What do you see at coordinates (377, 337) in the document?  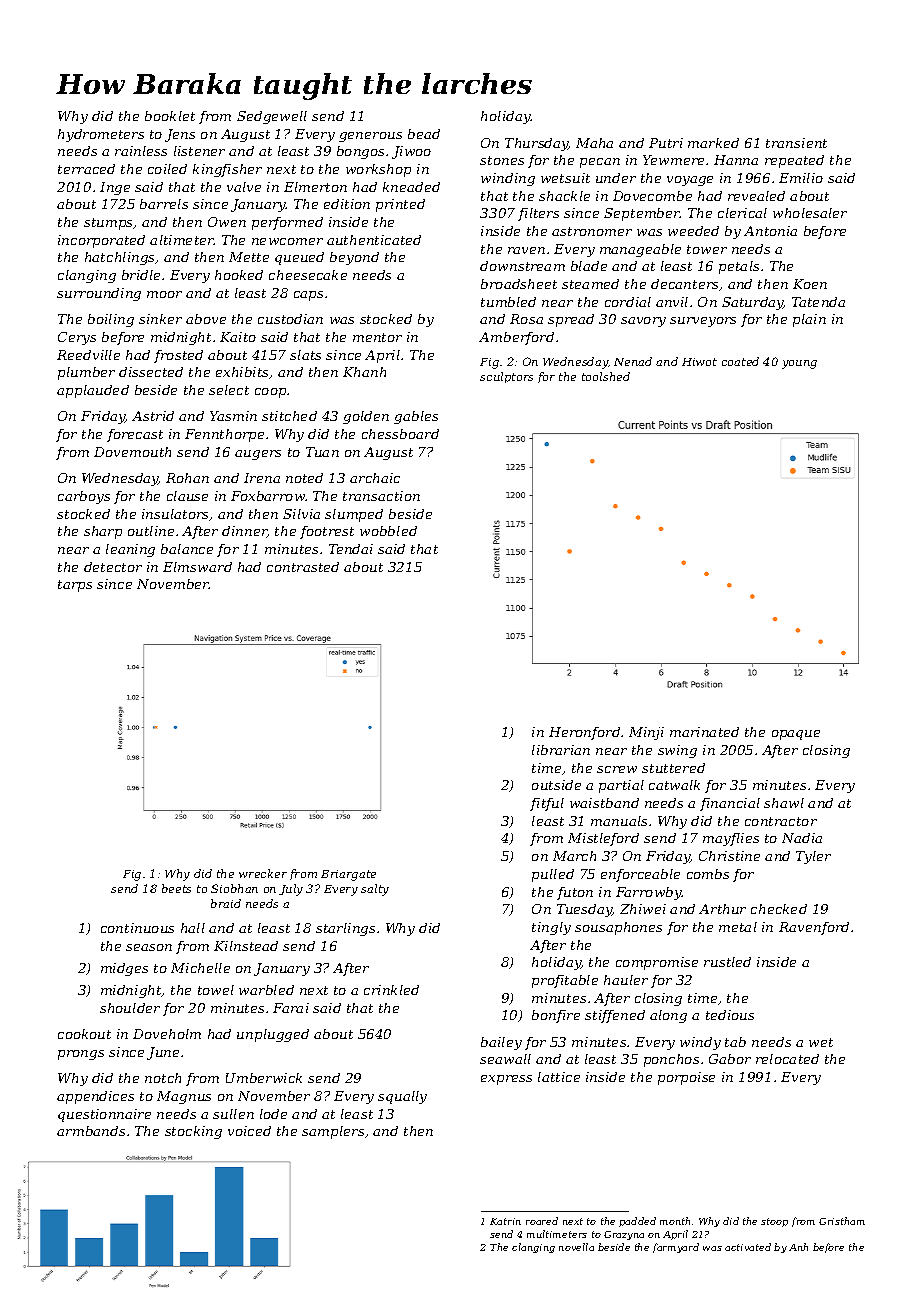 I see `mentor` at bounding box center [377, 337].
